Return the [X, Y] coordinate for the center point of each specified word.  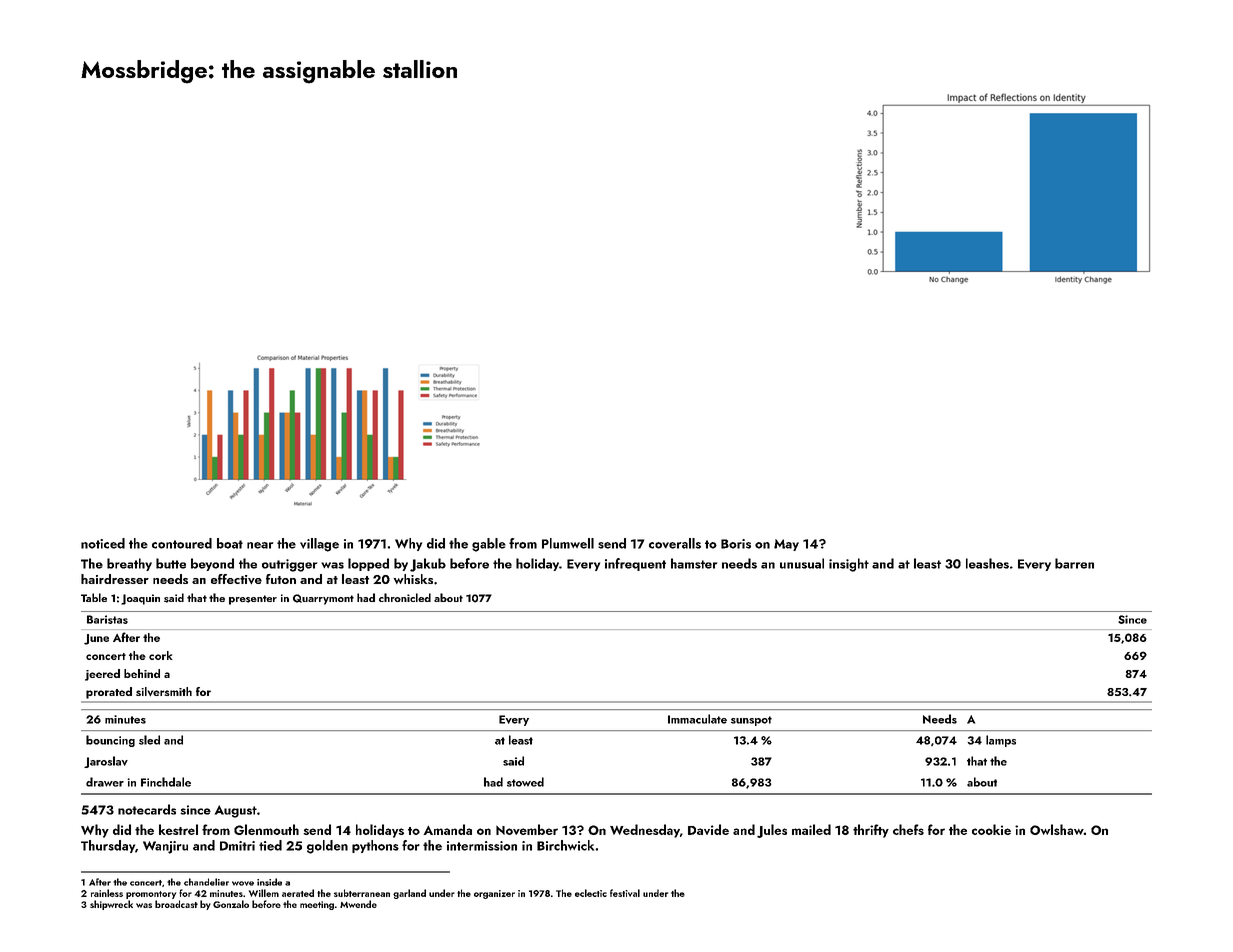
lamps [1001, 741]
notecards [147, 809]
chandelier [206, 882]
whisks [413, 579]
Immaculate [697, 719]
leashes [987, 563]
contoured [182, 543]
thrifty [871, 831]
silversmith [164, 691]
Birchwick [565, 845]
